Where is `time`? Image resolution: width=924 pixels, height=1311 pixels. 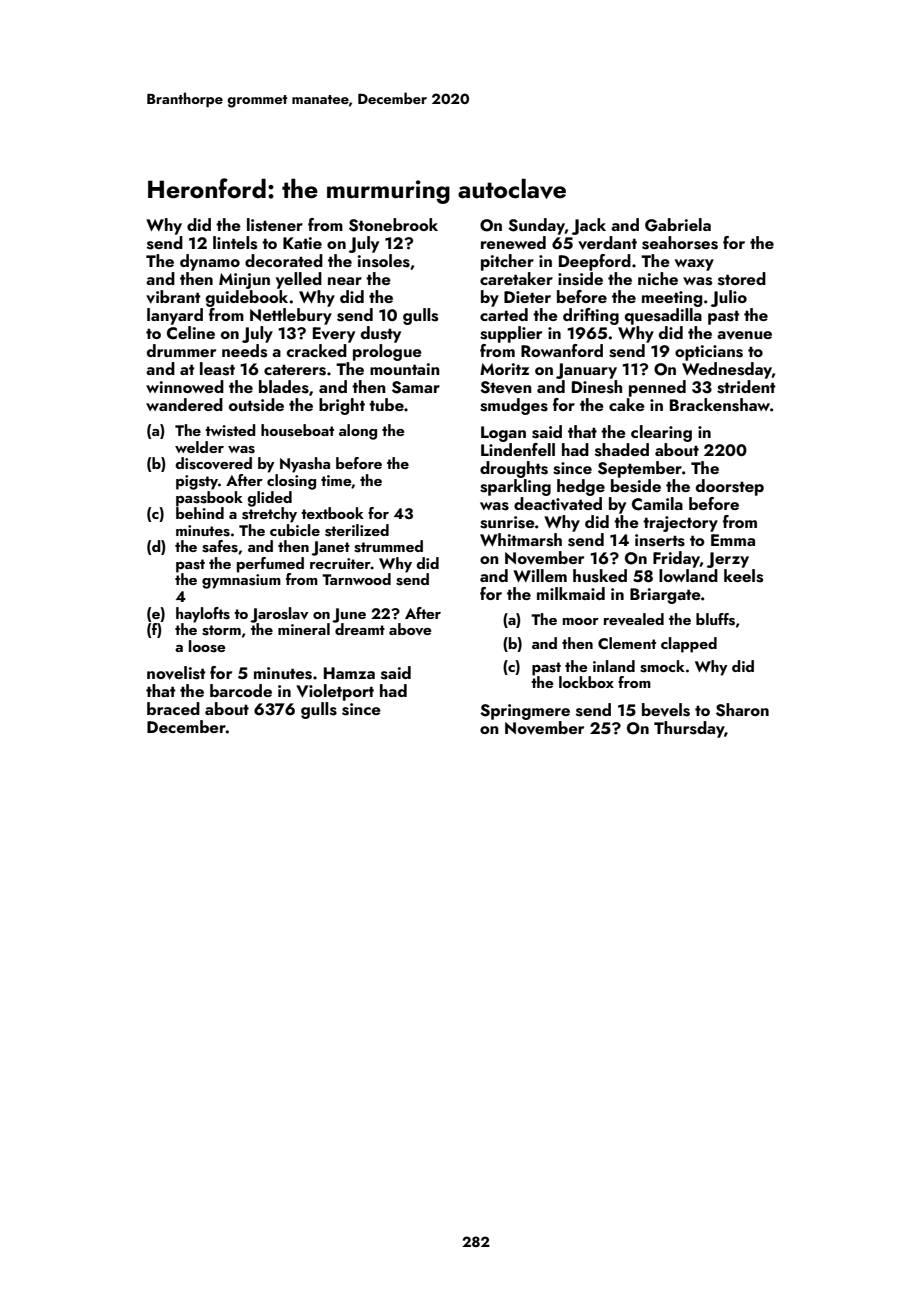 time is located at coordinates (336, 480).
